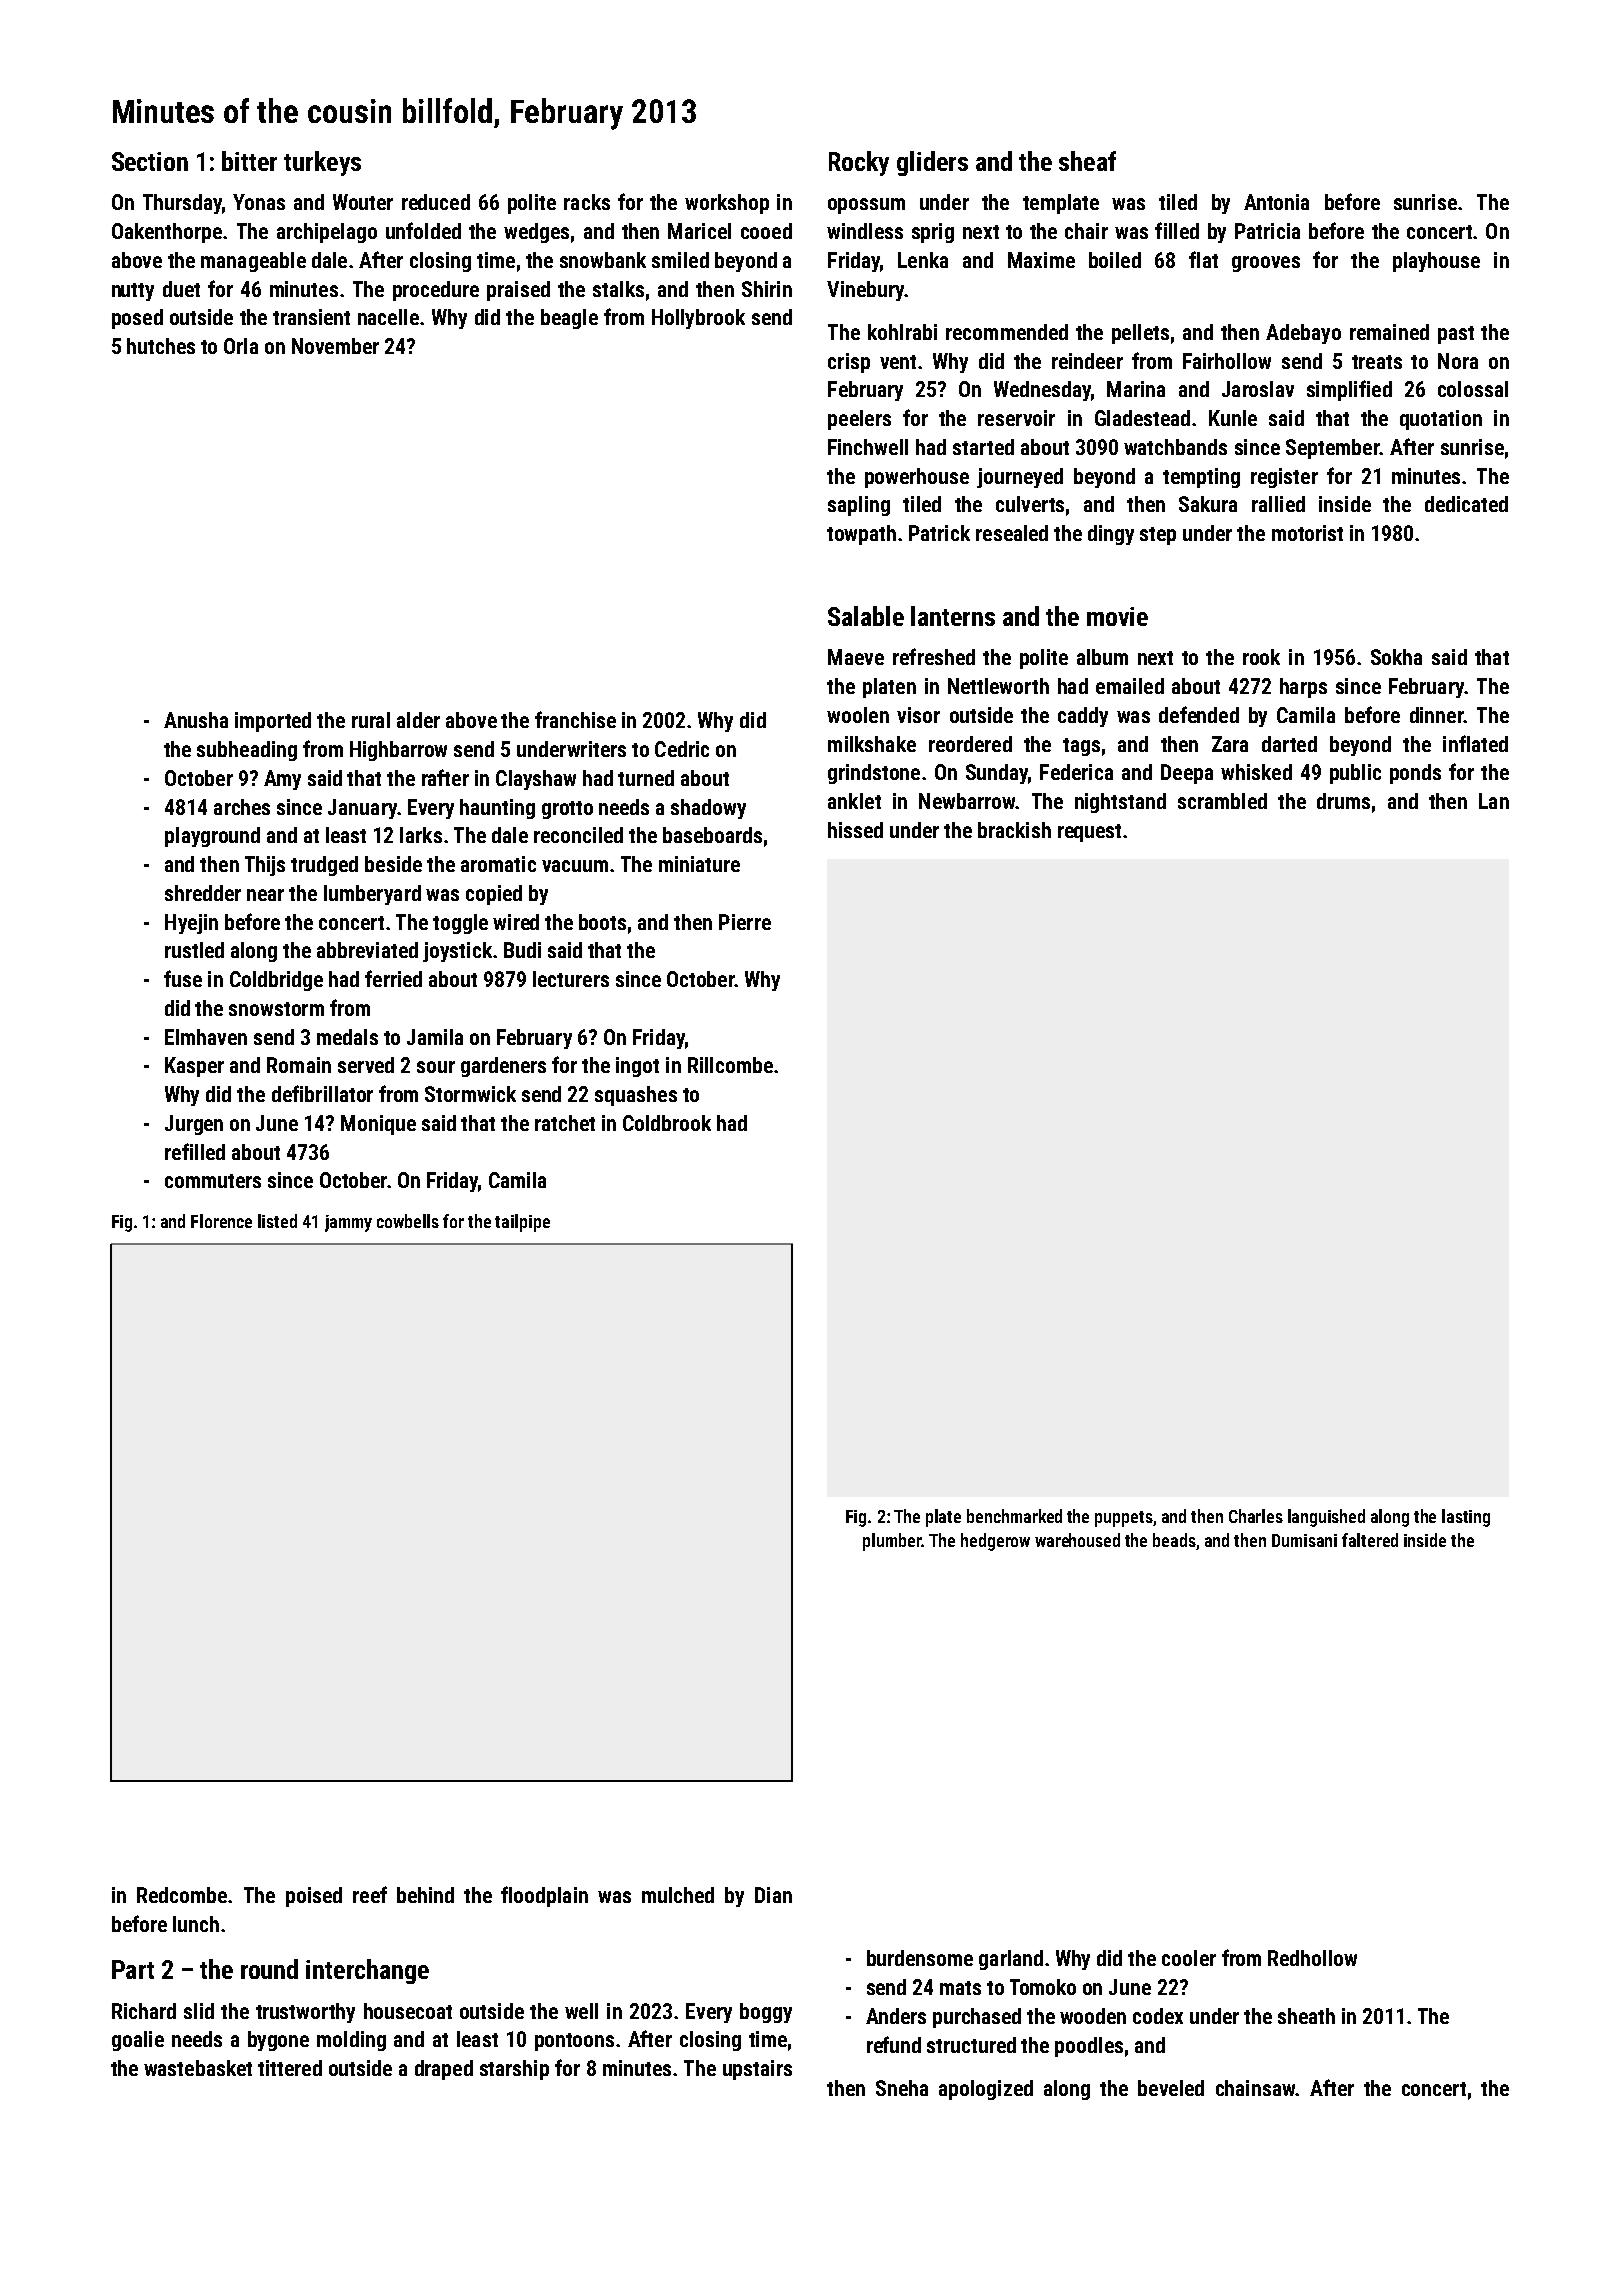  Describe the element at coordinates (1124, 1519) in the page. I see `puppets` at that location.
